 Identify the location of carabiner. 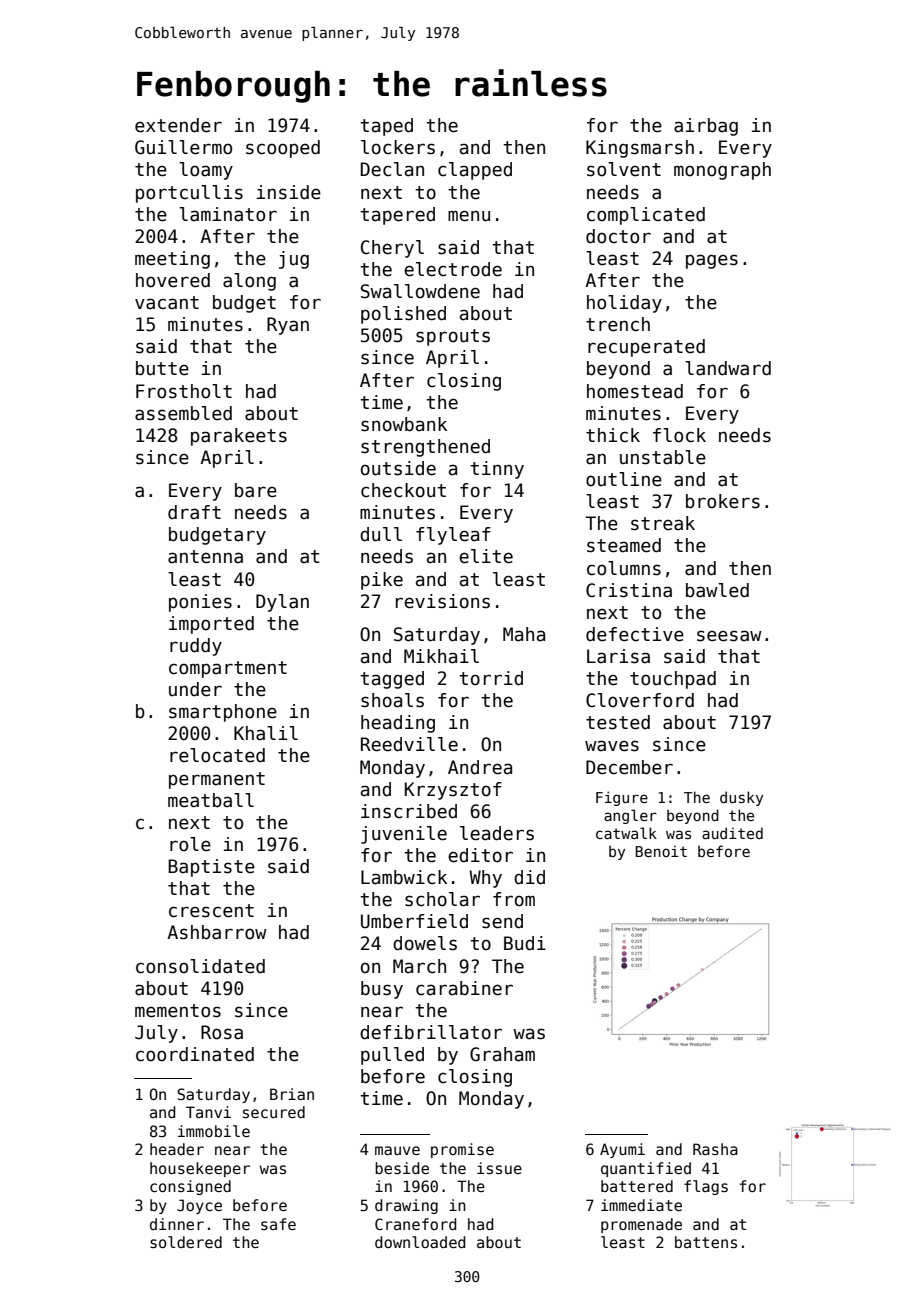
(464, 988).
